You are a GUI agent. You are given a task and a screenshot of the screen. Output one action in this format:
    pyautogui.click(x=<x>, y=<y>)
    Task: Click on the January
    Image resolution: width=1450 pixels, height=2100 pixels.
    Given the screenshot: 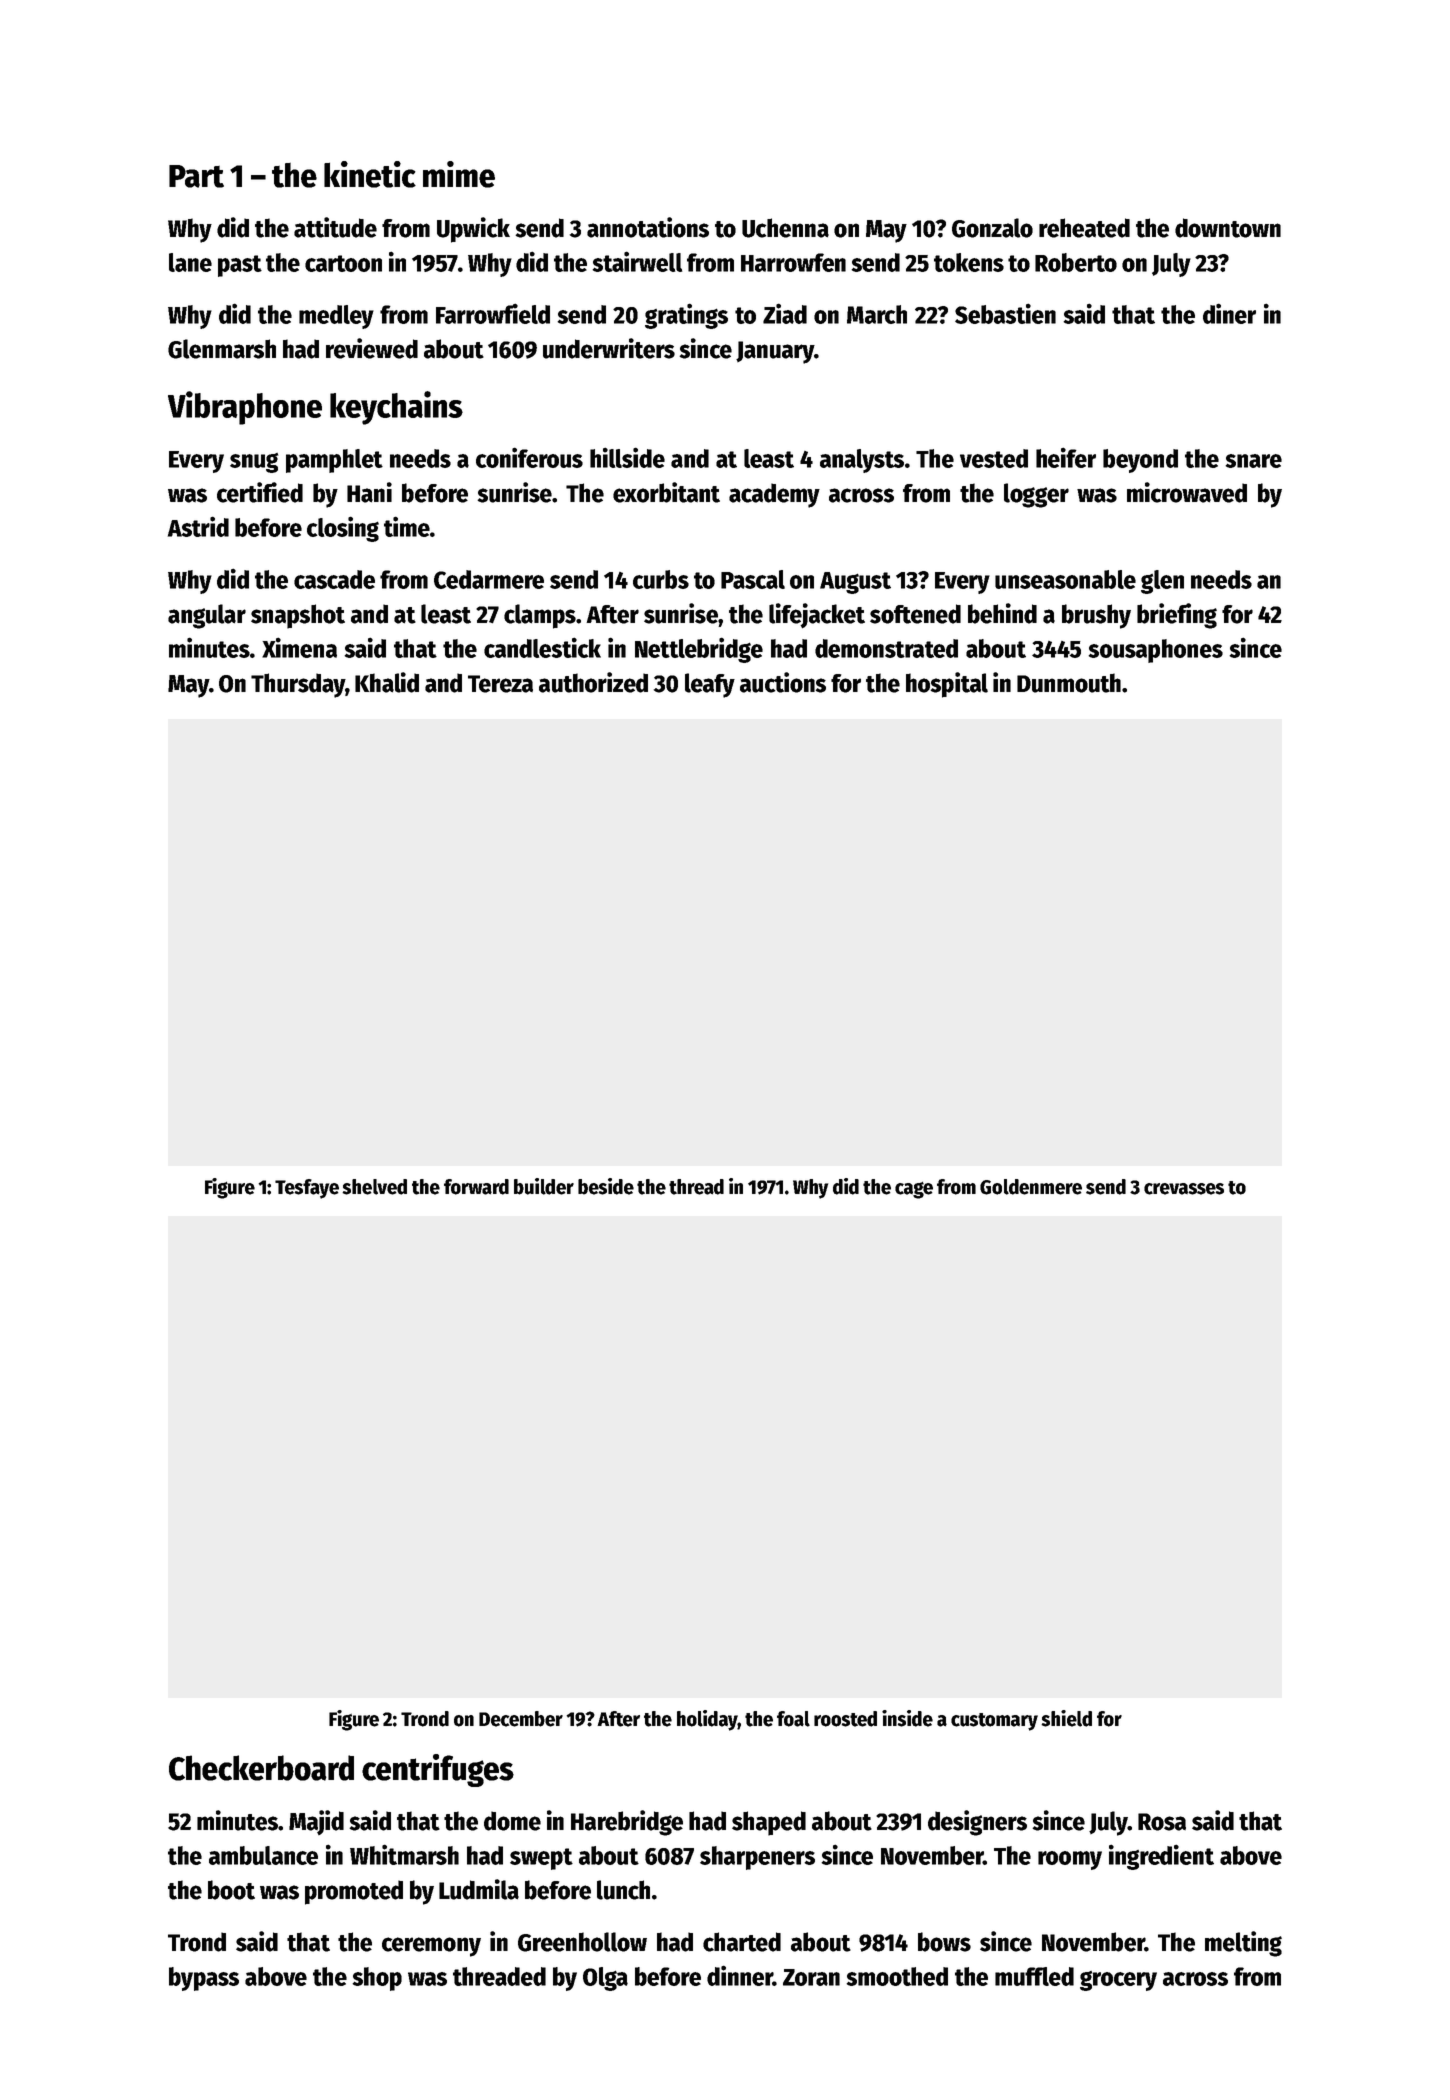 What is the action you would take?
    pyautogui.click(x=775, y=352)
